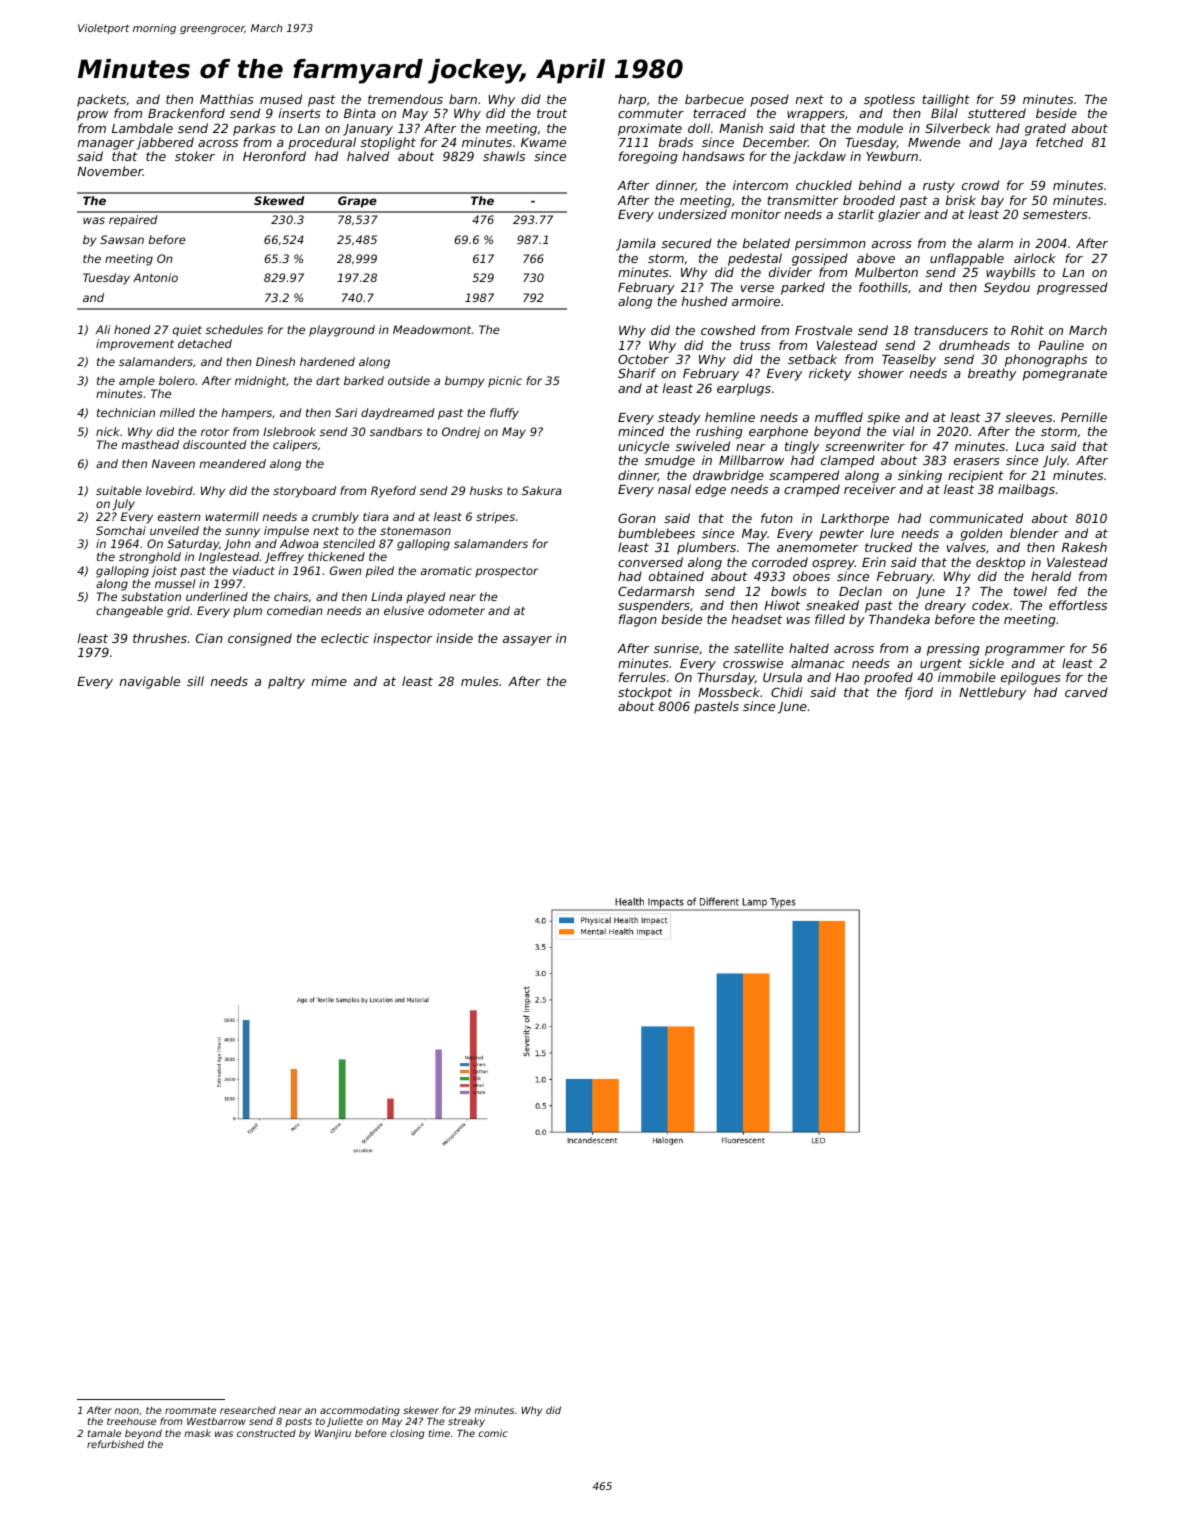 The width and height of the screenshot is (1185, 1533). What do you see at coordinates (248, 1410) in the screenshot?
I see `researched` at bounding box center [248, 1410].
